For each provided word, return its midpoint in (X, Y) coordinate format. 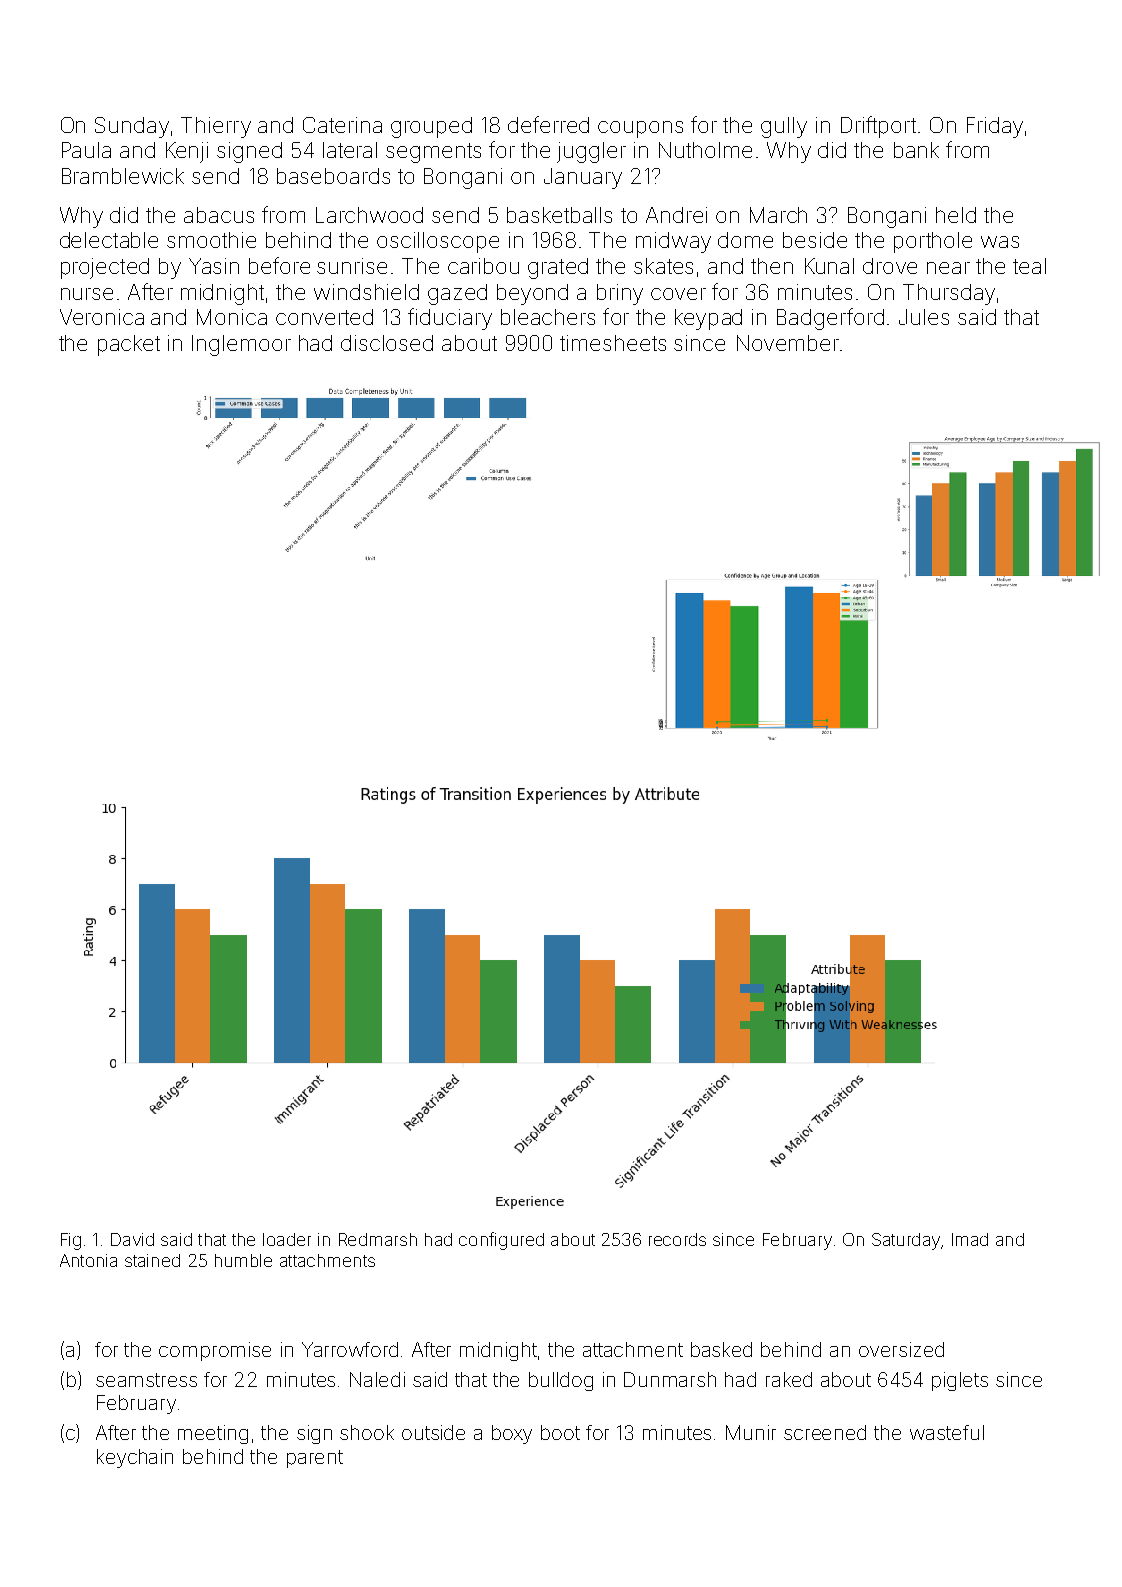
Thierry (216, 127)
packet (129, 345)
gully (784, 127)
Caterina (342, 125)
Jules (924, 317)
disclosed (387, 343)
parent (315, 1459)
